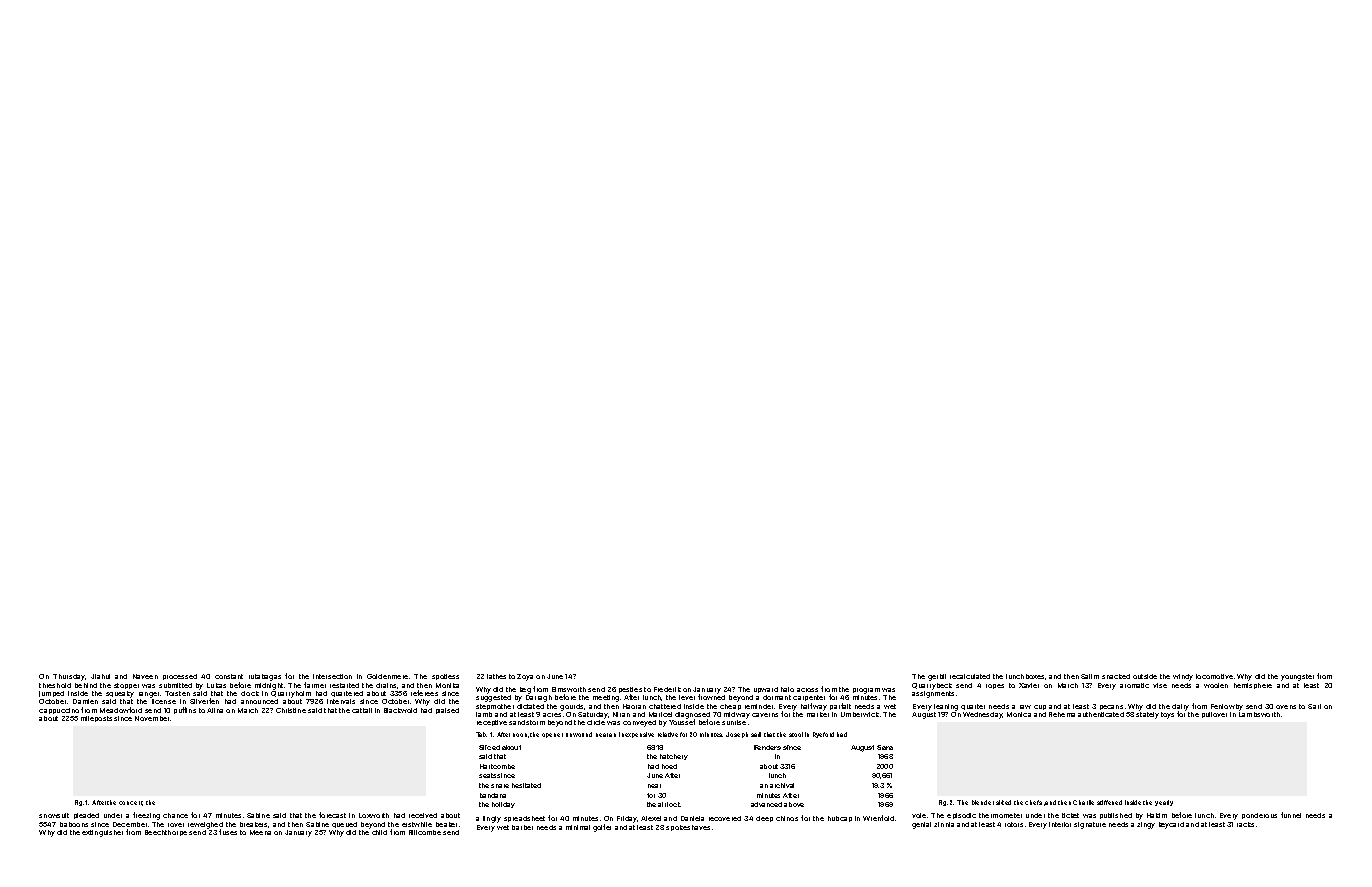 The height and width of the page is (887, 1372). Describe the element at coordinates (291, 710) in the page. I see `Christine` at that location.
